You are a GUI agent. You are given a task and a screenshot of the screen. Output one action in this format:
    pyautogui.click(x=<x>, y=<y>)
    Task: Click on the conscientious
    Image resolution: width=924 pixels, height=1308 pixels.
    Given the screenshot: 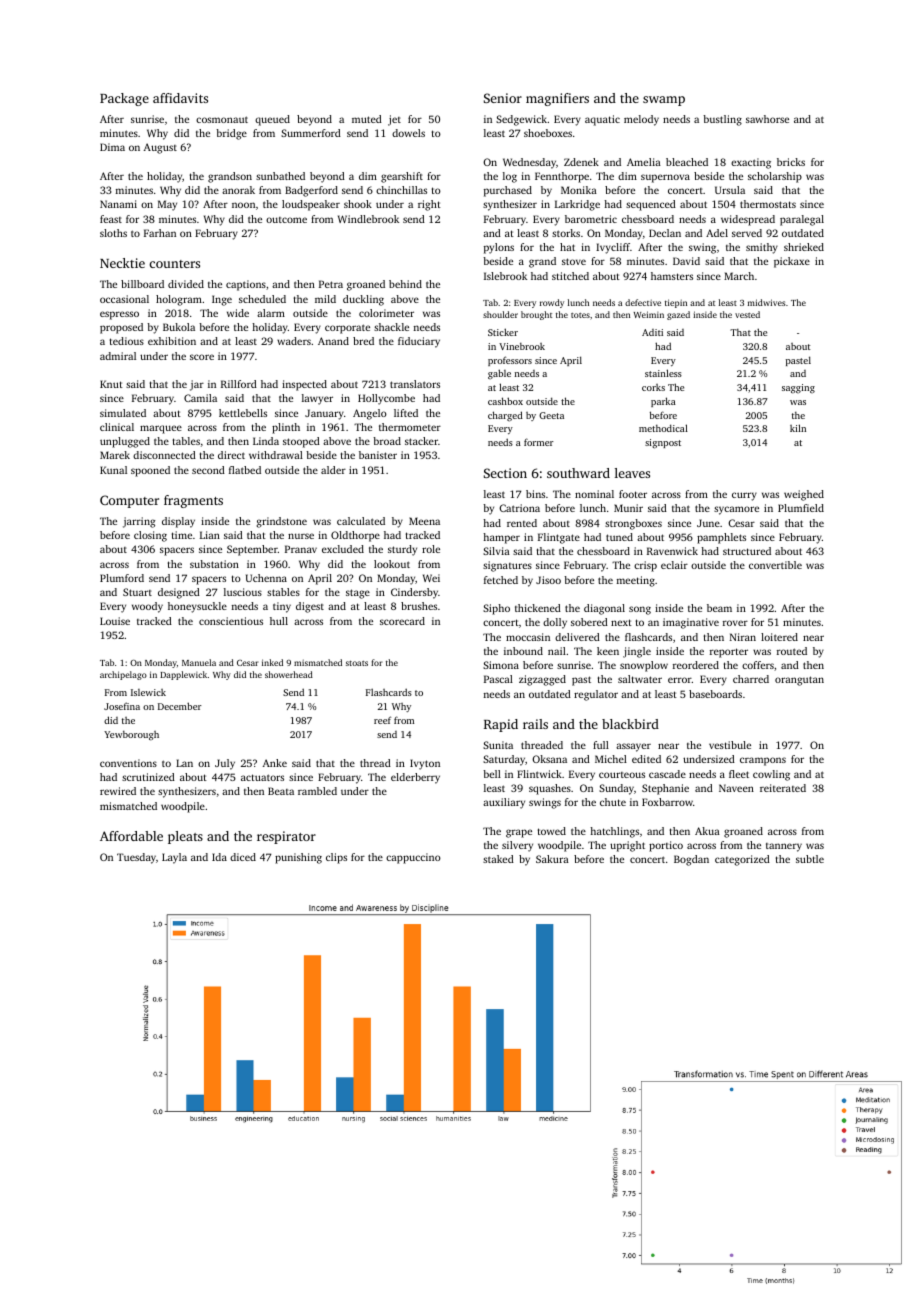 What is the action you would take?
    pyautogui.click(x=231, y=621)
